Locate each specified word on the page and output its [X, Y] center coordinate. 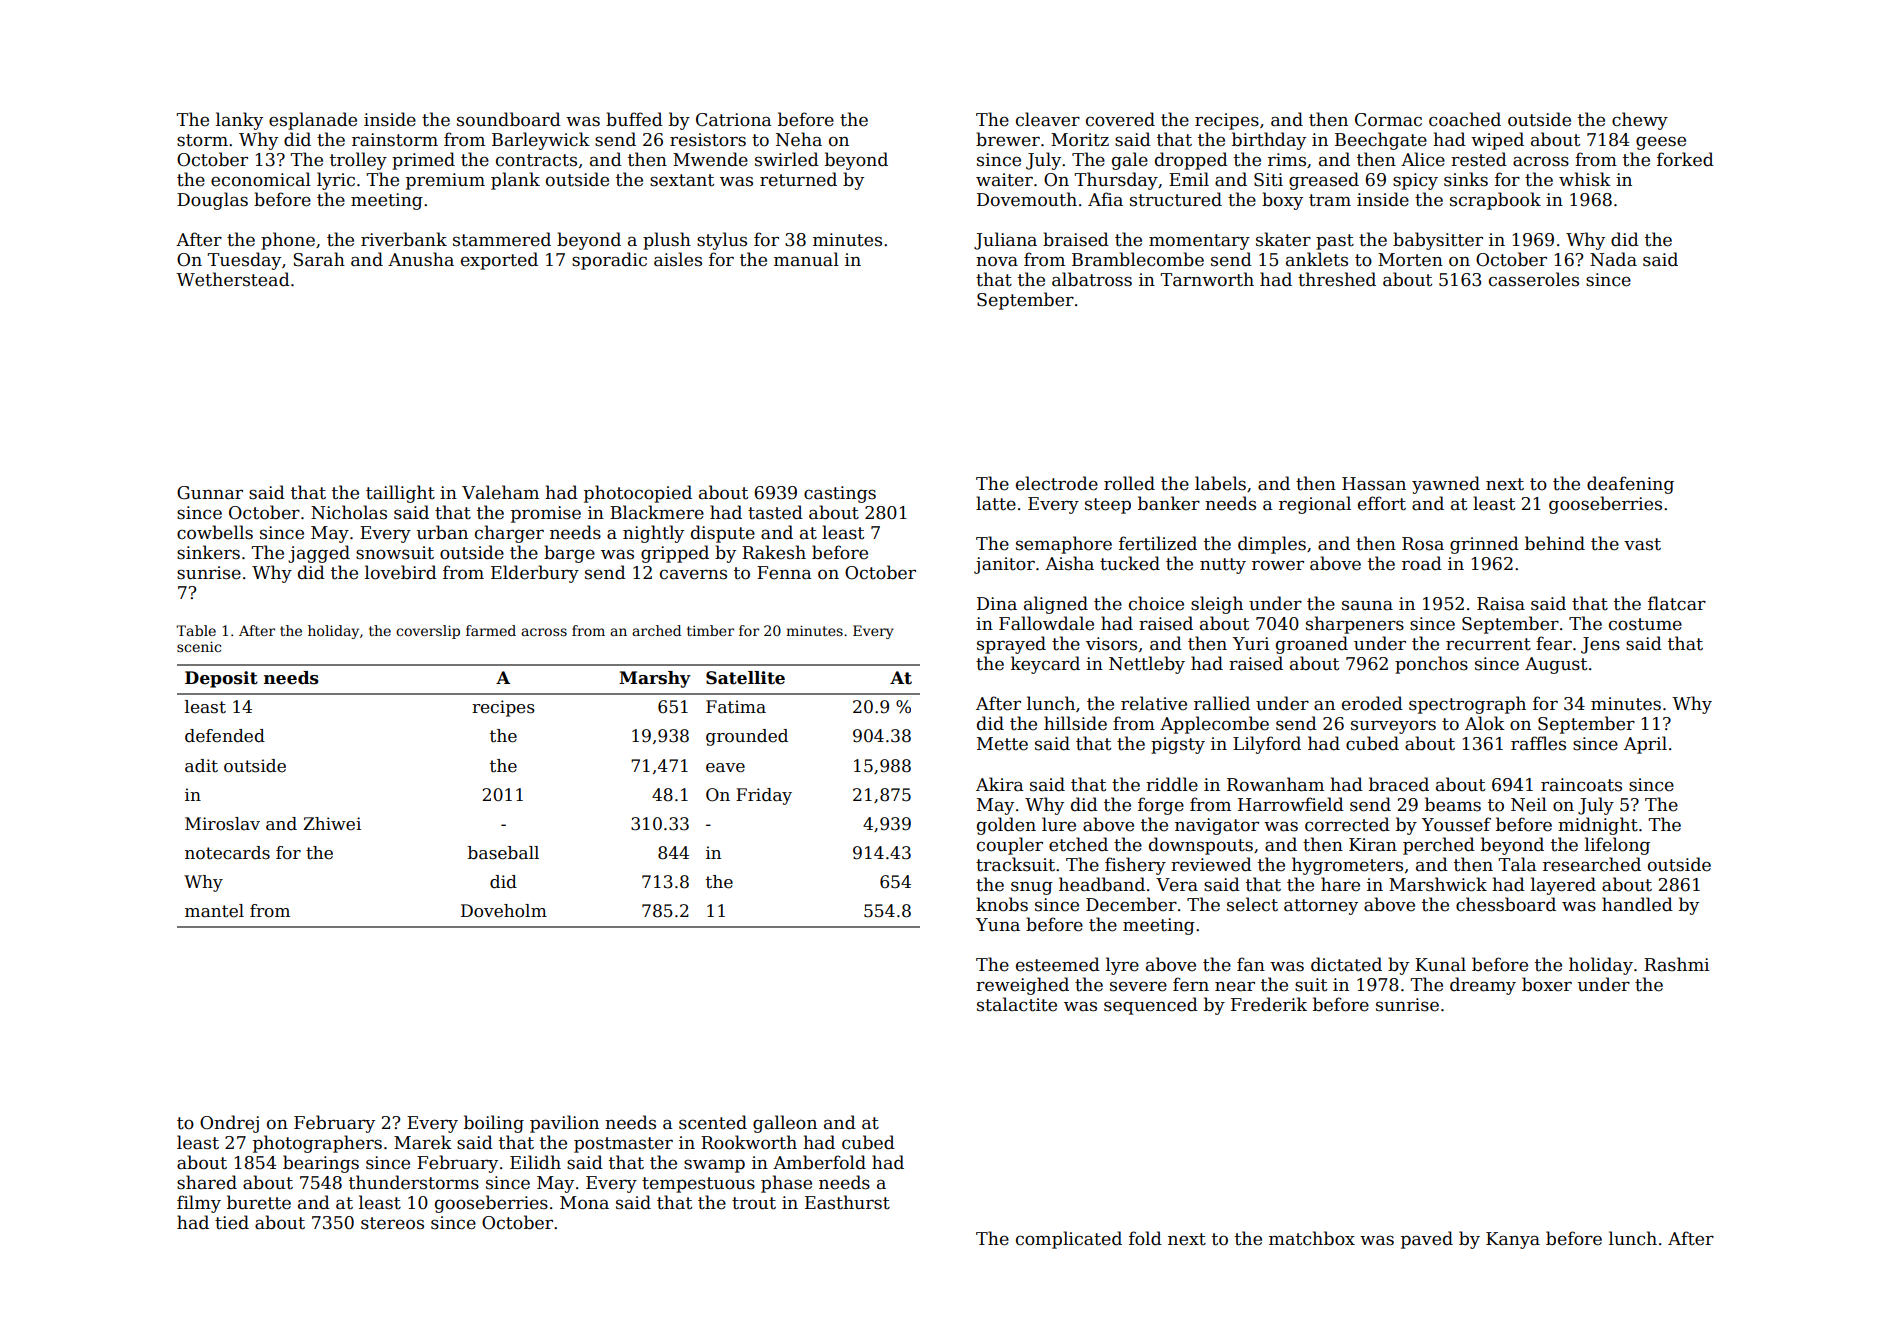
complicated [1069, 1240]
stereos [392, 1223]
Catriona [734, 120]
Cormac [1388, 120]
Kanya [1513, 1240]
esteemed [1058, 964]
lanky [239, 121]
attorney [1321, 907]
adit [201, 766]
